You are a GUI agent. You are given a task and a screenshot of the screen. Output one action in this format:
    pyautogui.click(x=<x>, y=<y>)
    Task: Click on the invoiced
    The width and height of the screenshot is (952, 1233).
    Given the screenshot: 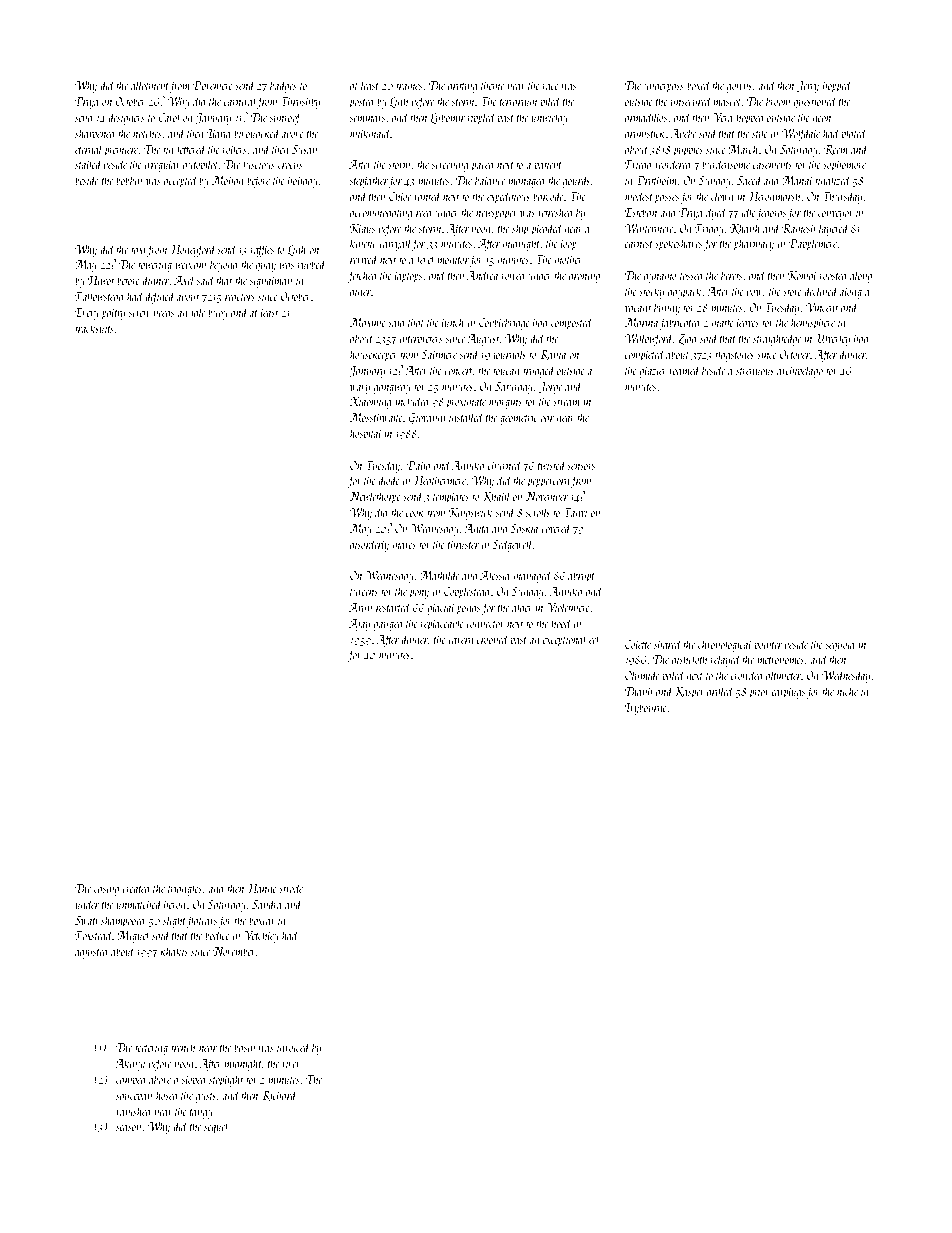 What is the action you would take?
    pyautogui.click(x=293, y=1047)
